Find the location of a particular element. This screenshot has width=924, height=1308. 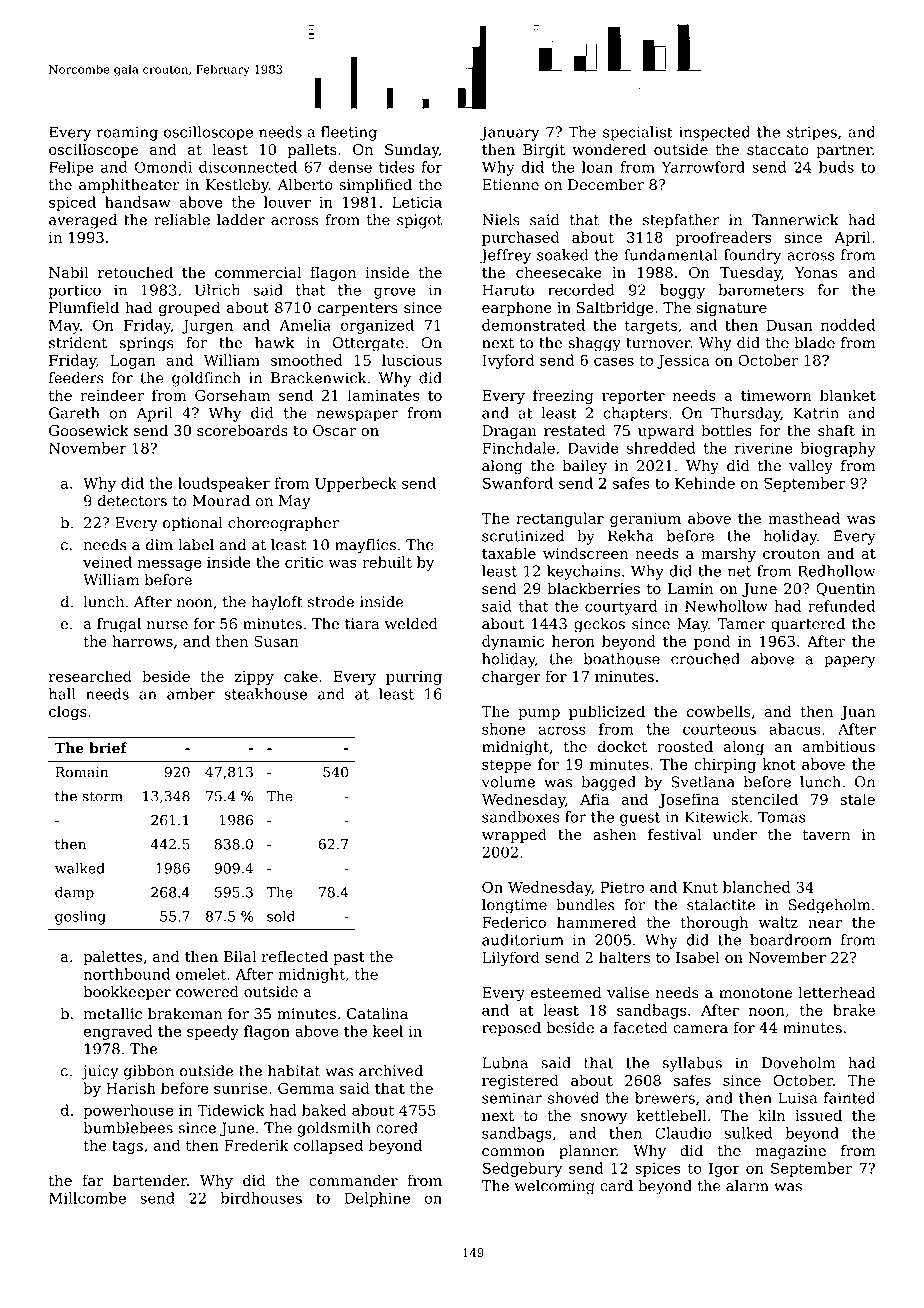

amphitheater is located at coordinates (129, 186).
